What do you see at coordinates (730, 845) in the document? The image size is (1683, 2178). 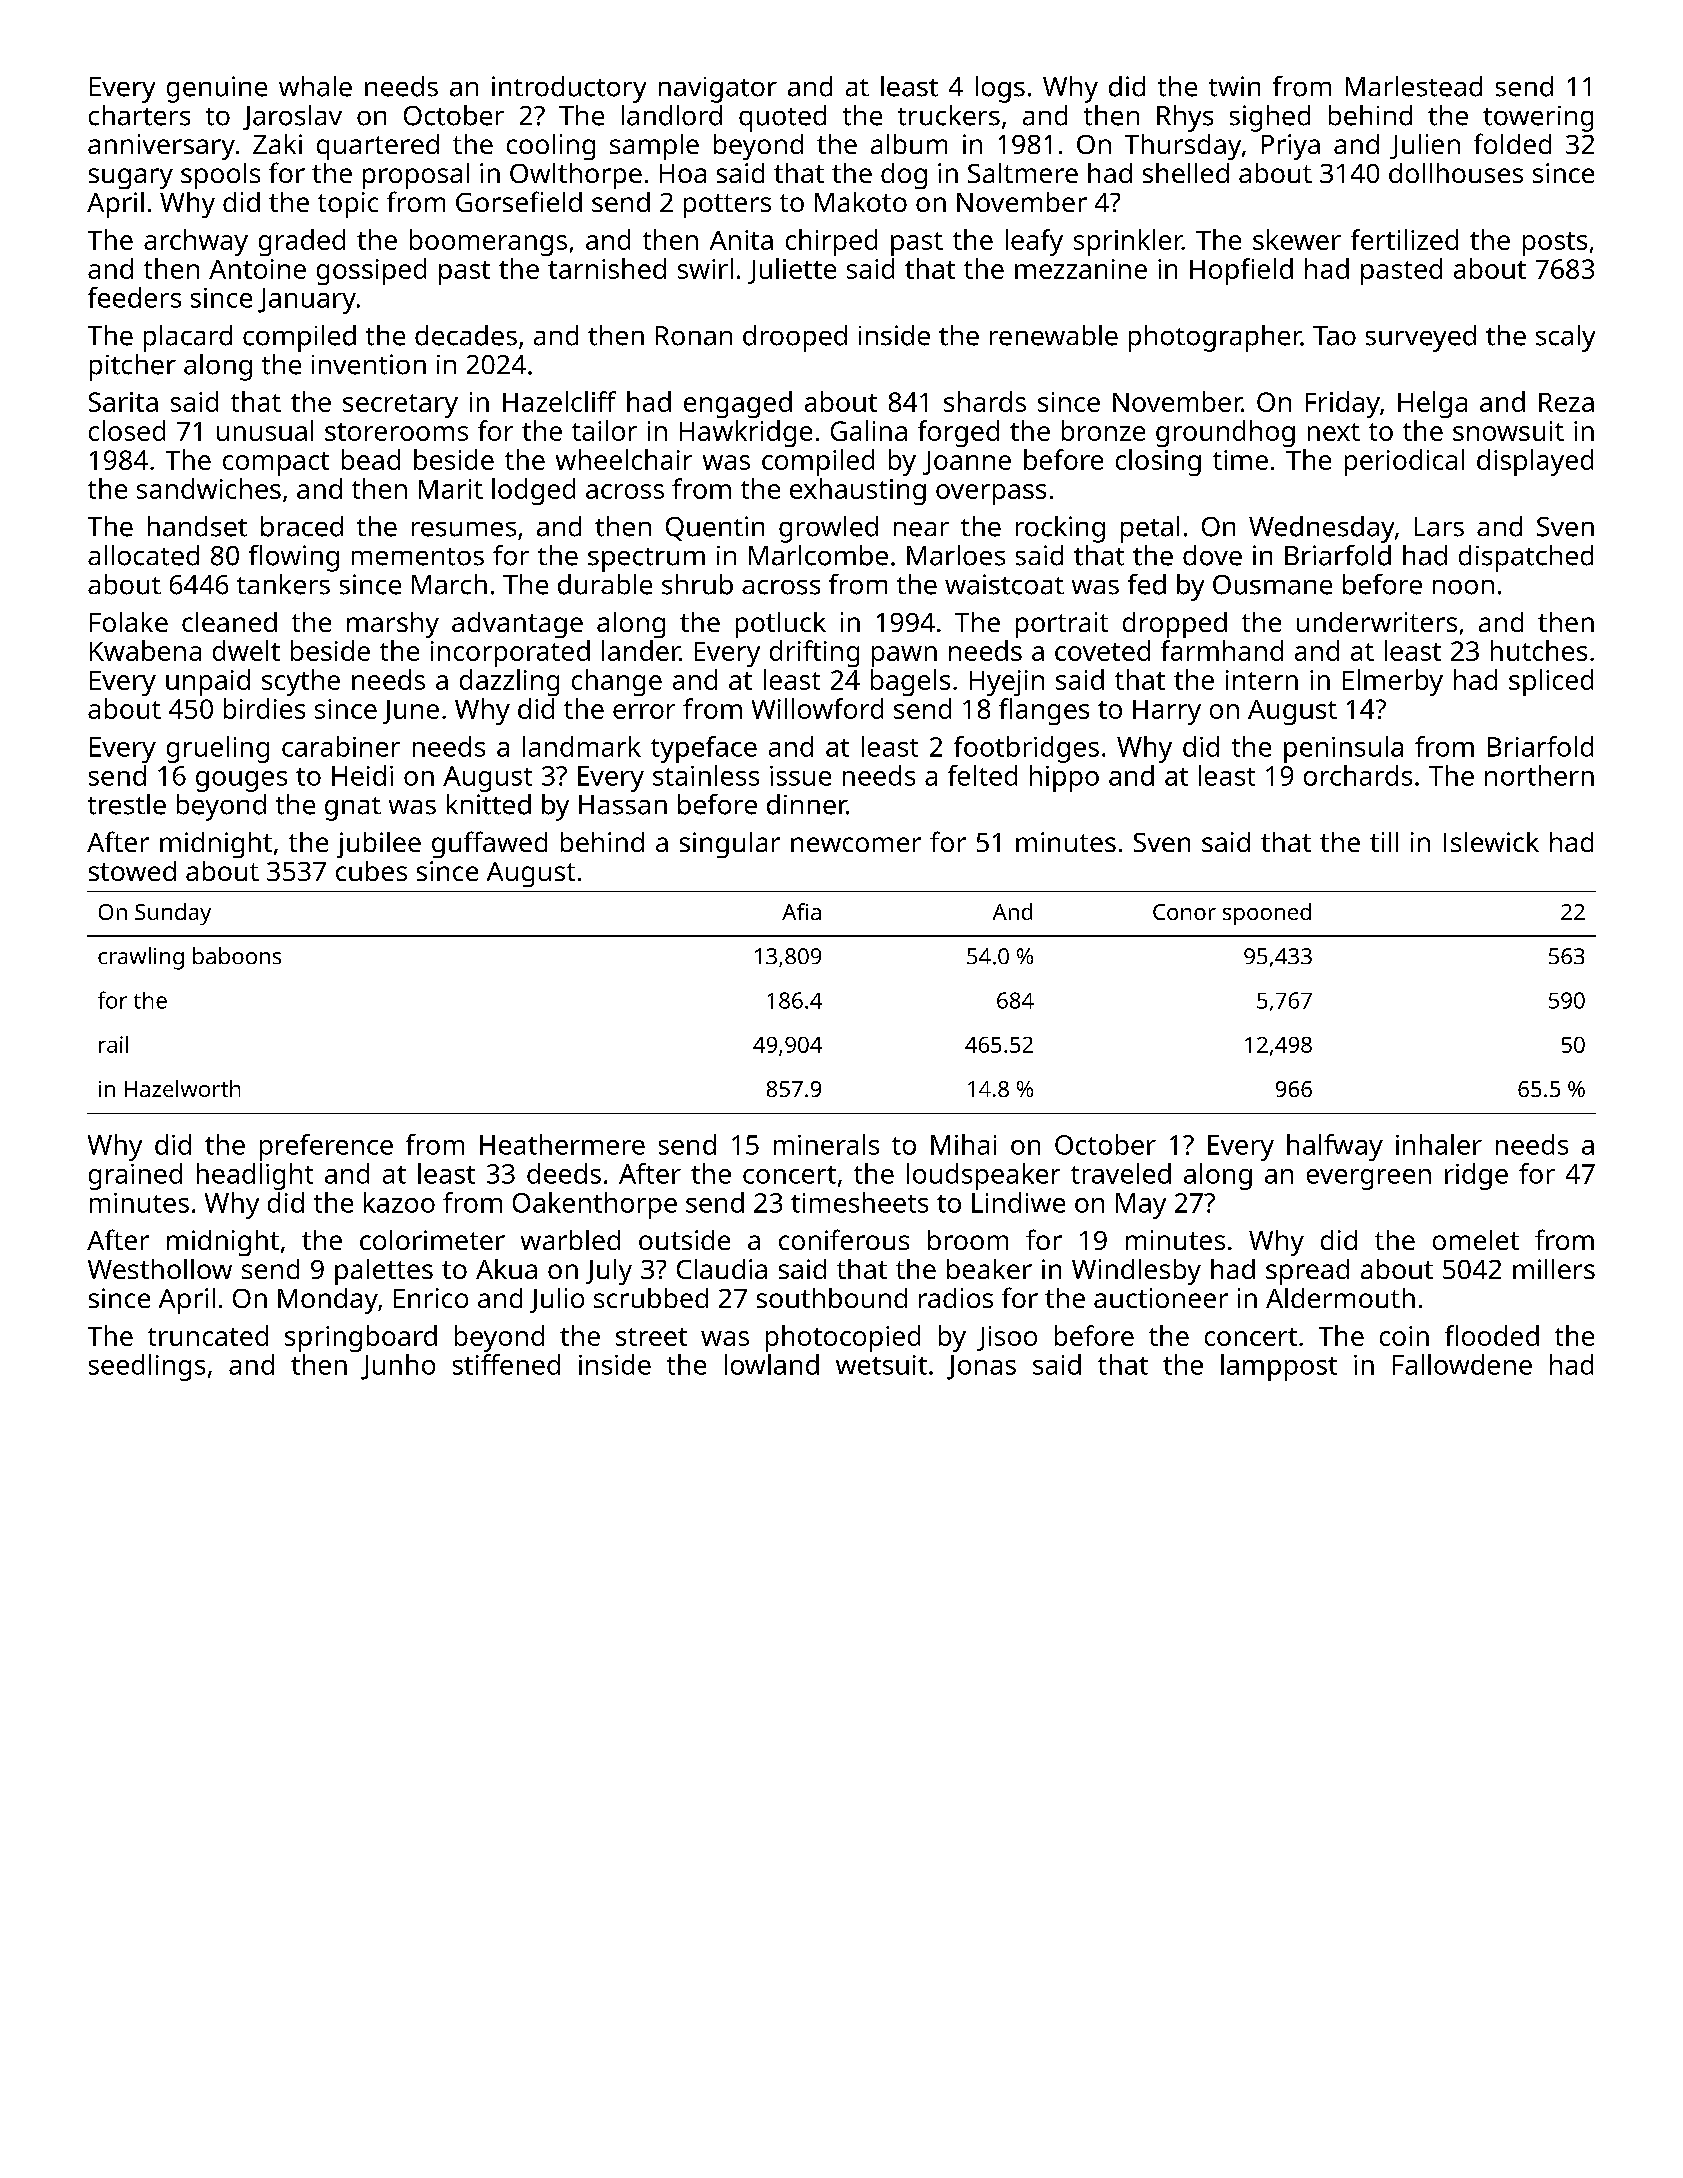 I see `singular` at bounding box center [730, 845].
